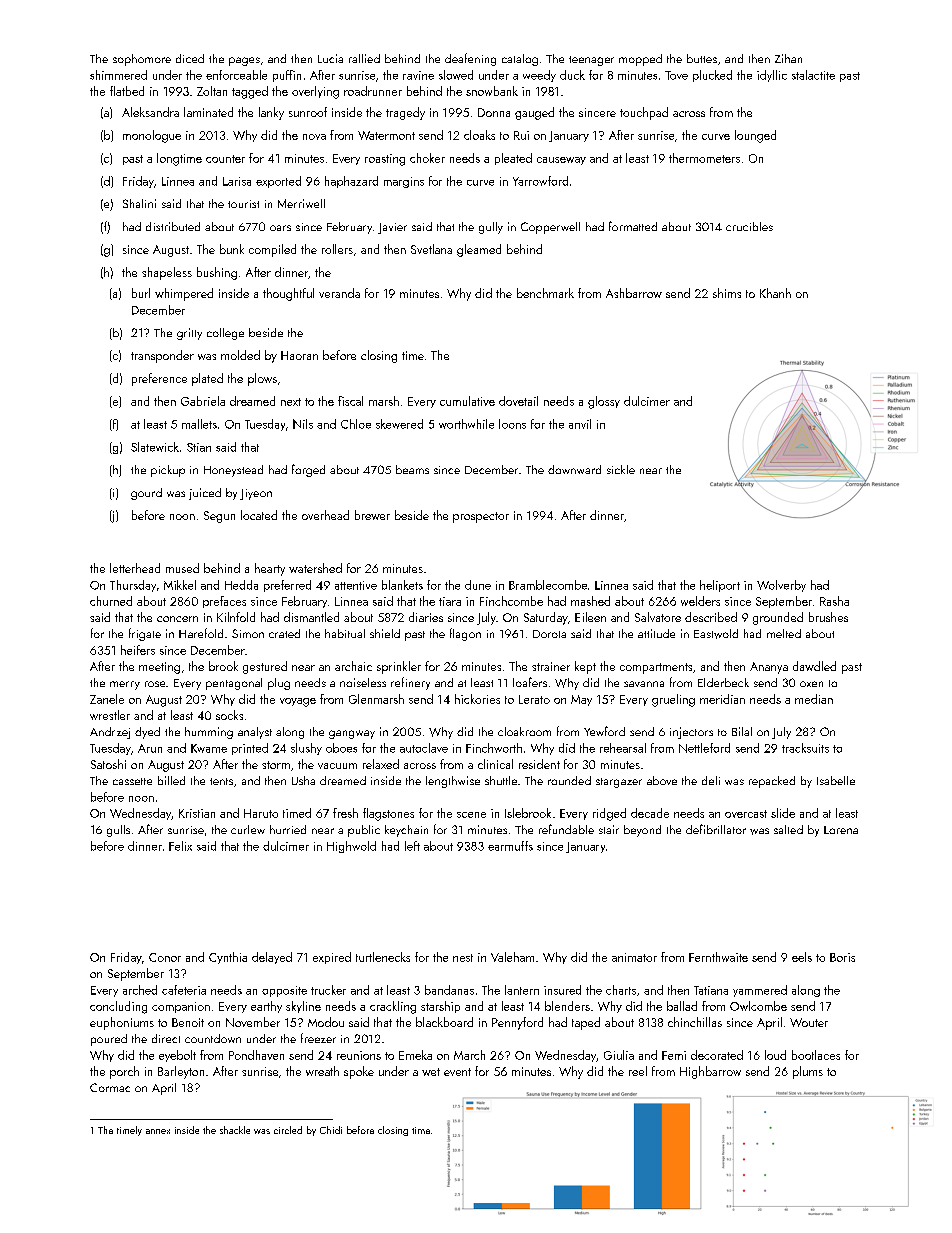 The width and height of the image is (952, 1233). Describe the element at coordinates (638, 1071) in the image. I see `reel` at that location.
